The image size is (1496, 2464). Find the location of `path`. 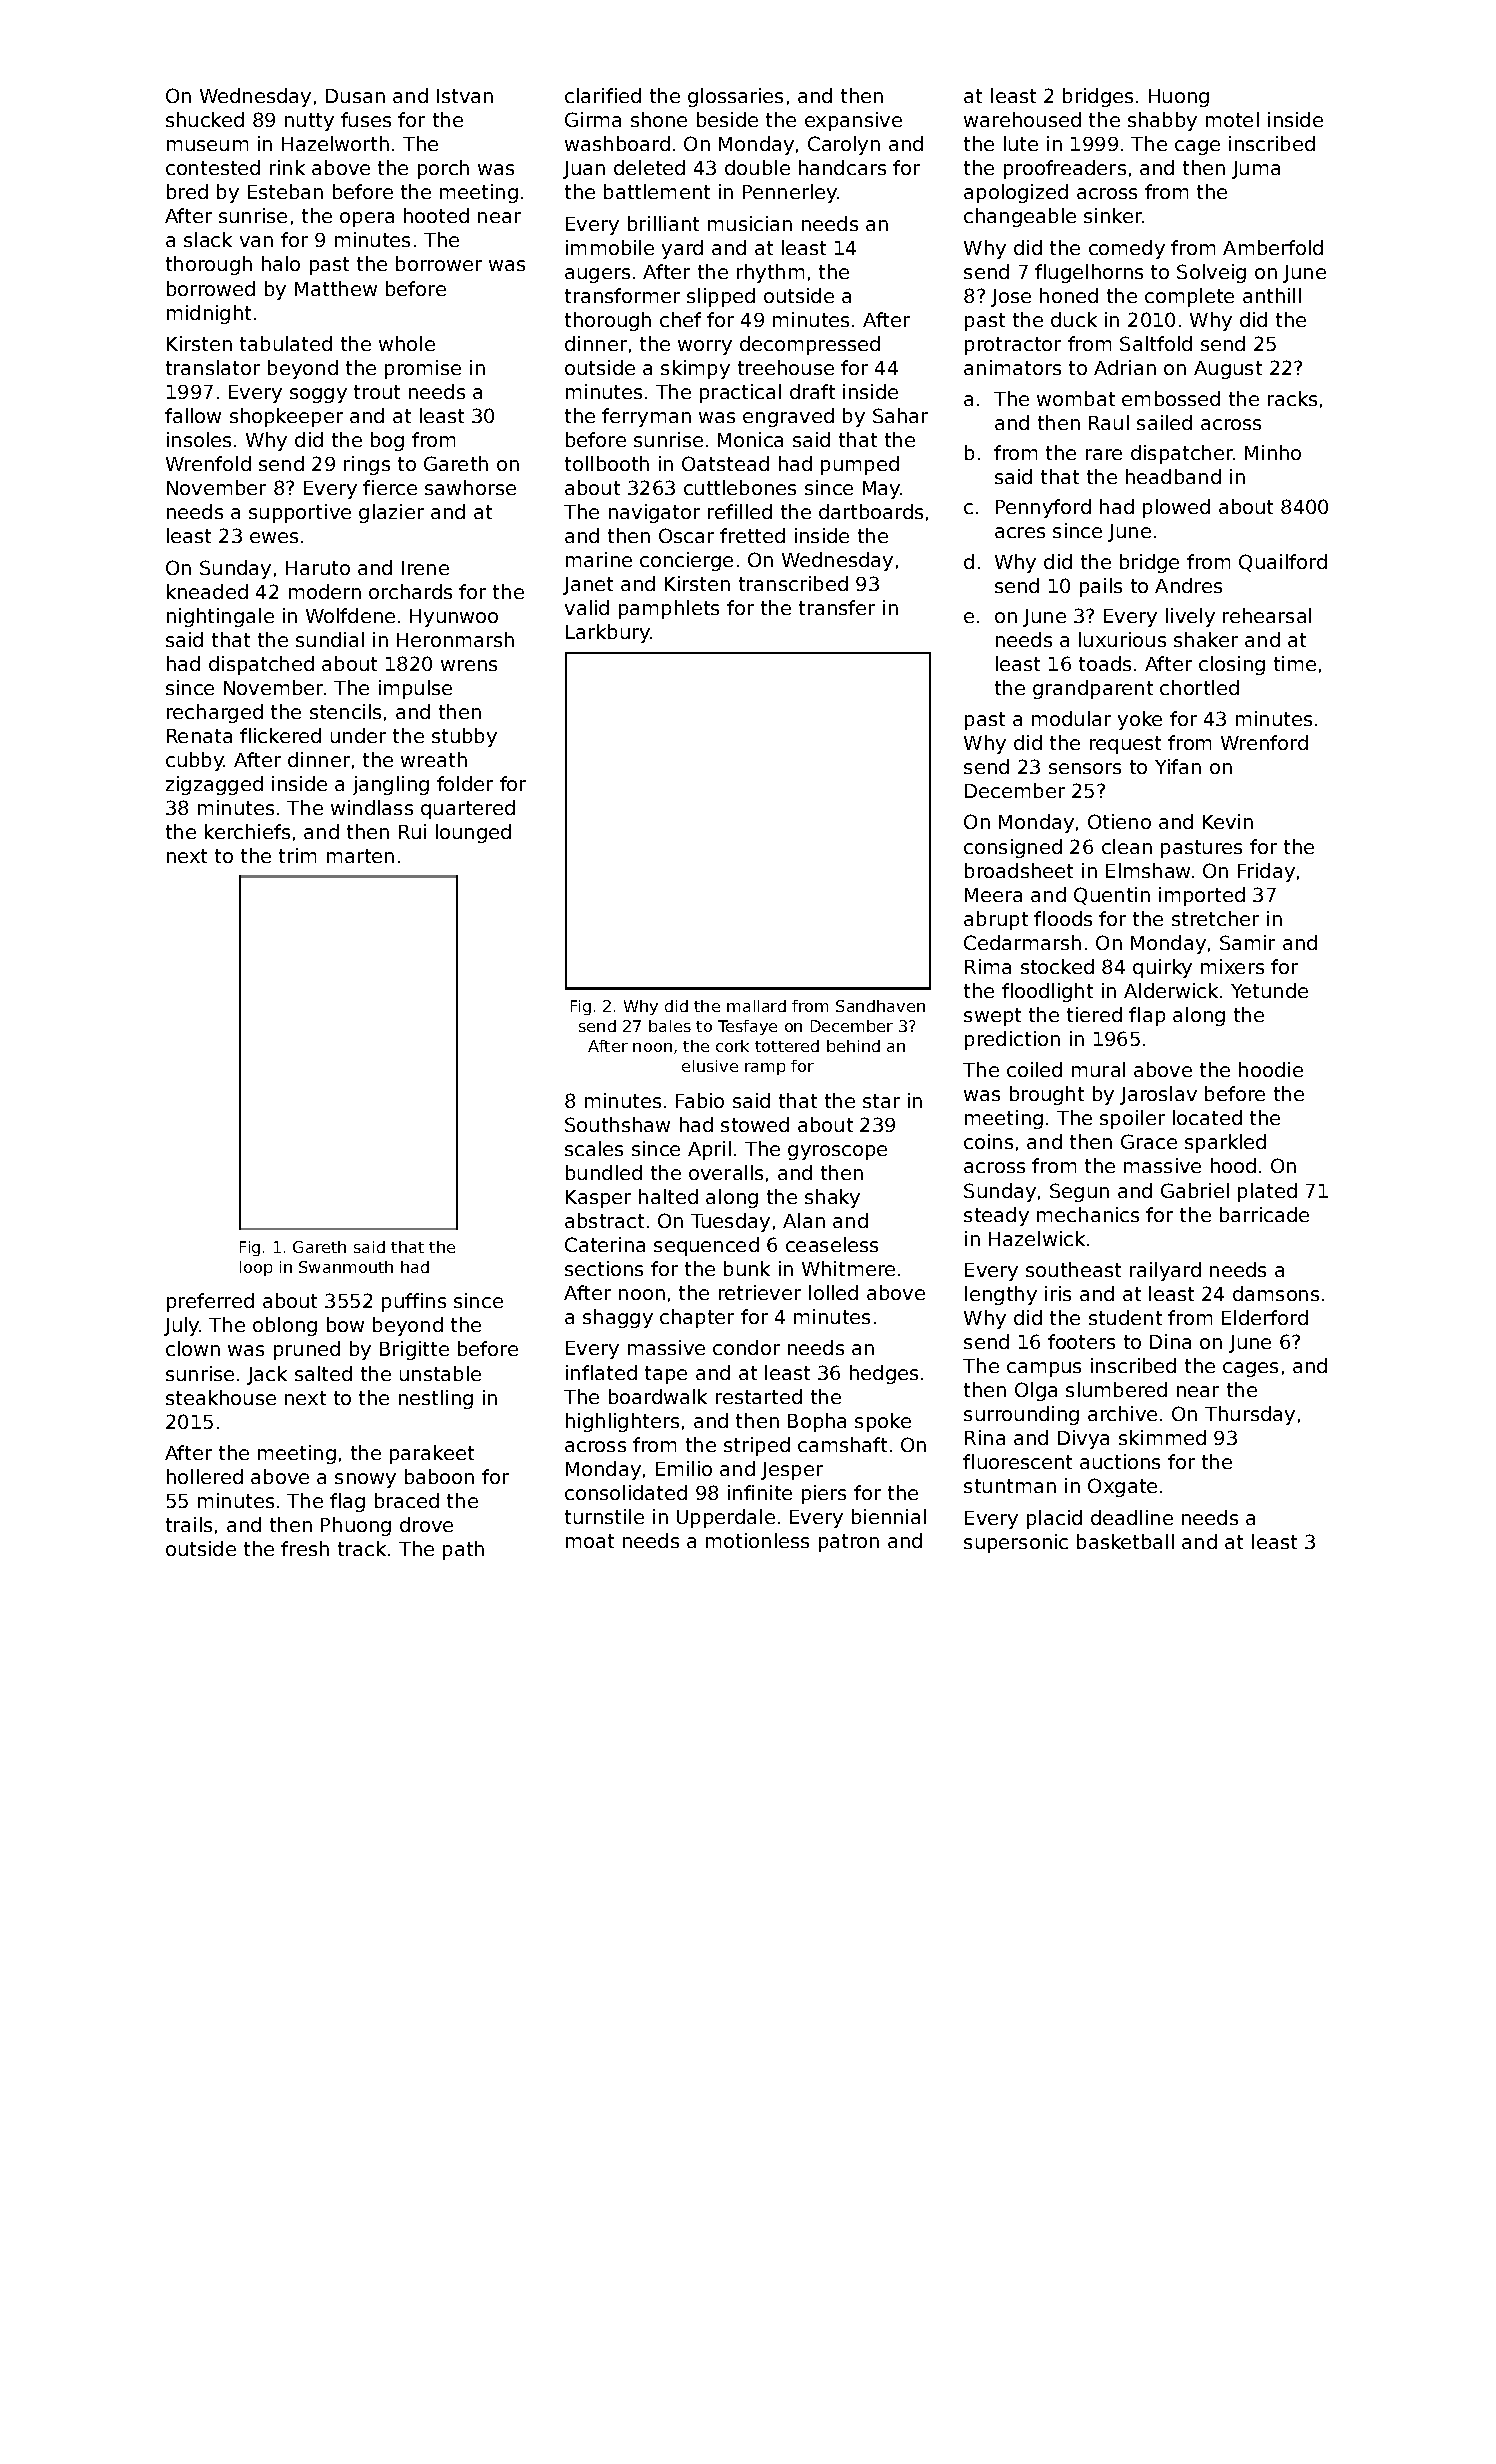

path is located at coordinates (463, 1550).
